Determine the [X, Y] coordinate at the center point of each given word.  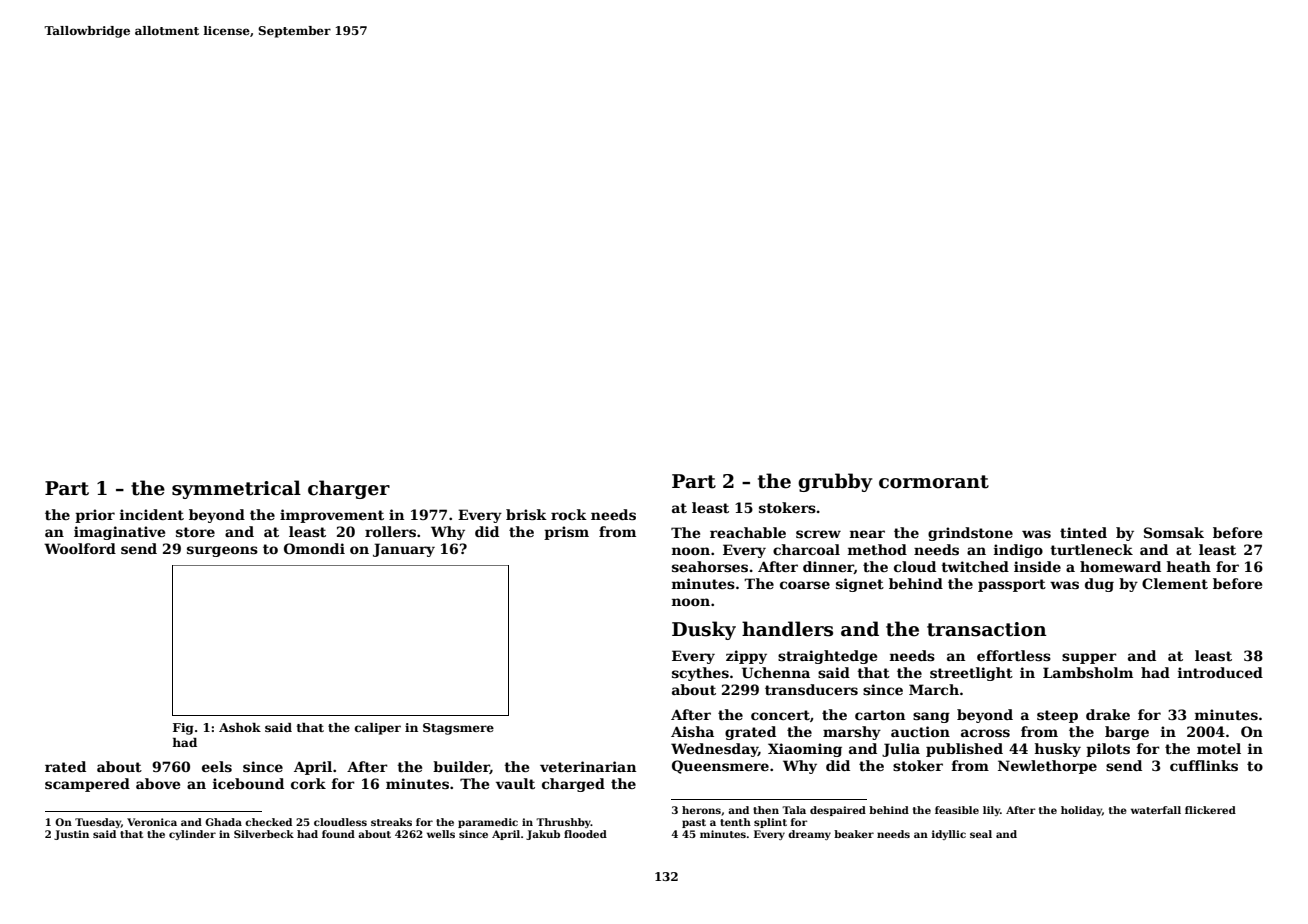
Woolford [80, 548]
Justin [71, 835]
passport [1012, 585]
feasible [957, 810]
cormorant [934, 482]
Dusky [704, 630]
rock [569, 514]
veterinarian [588, 766]
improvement [332, 516]
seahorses [710, 566]
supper [1089, 658]
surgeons [222, 551]
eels [217, 766]
